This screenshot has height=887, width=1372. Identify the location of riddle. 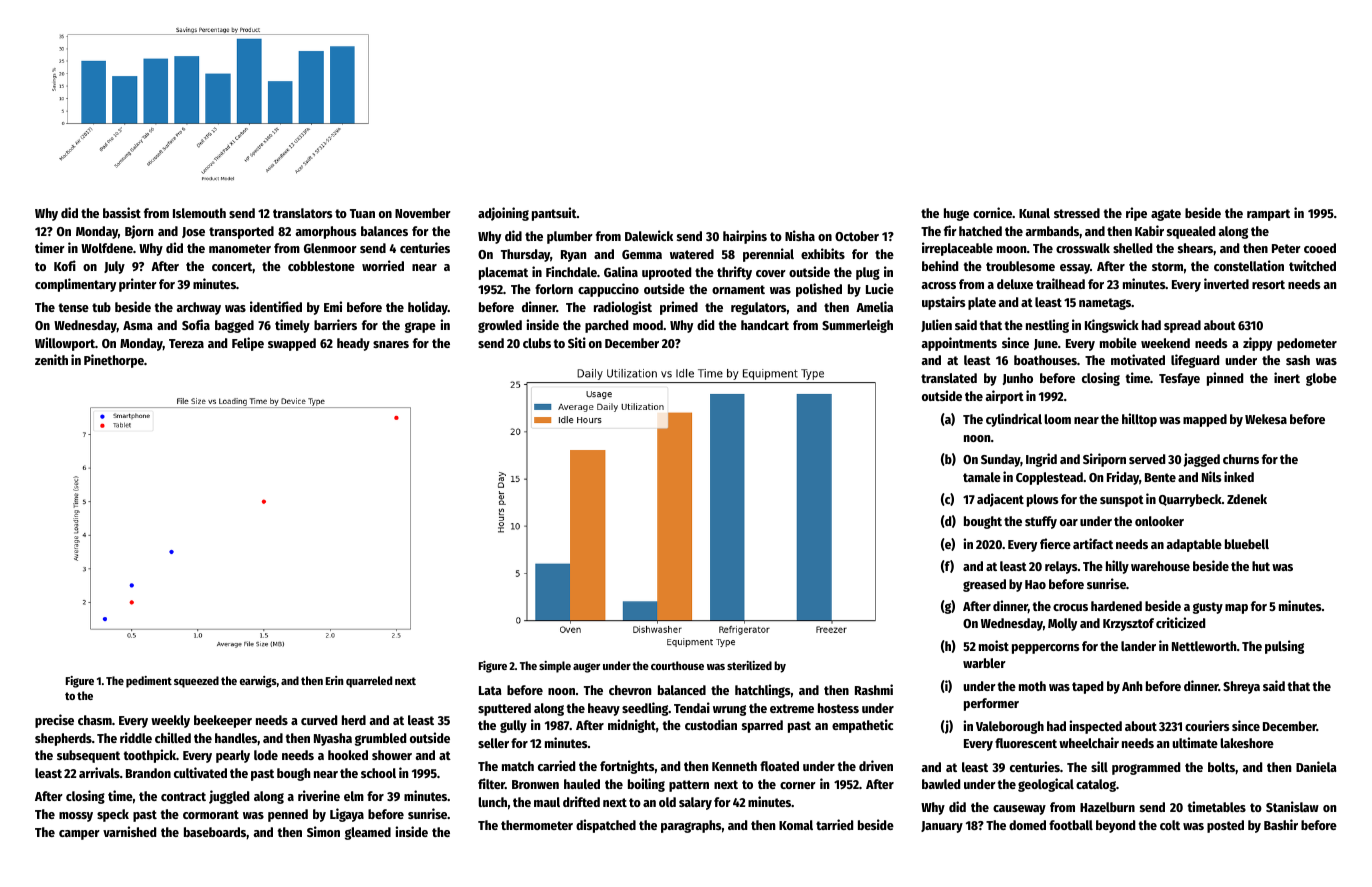
(136, 737).
